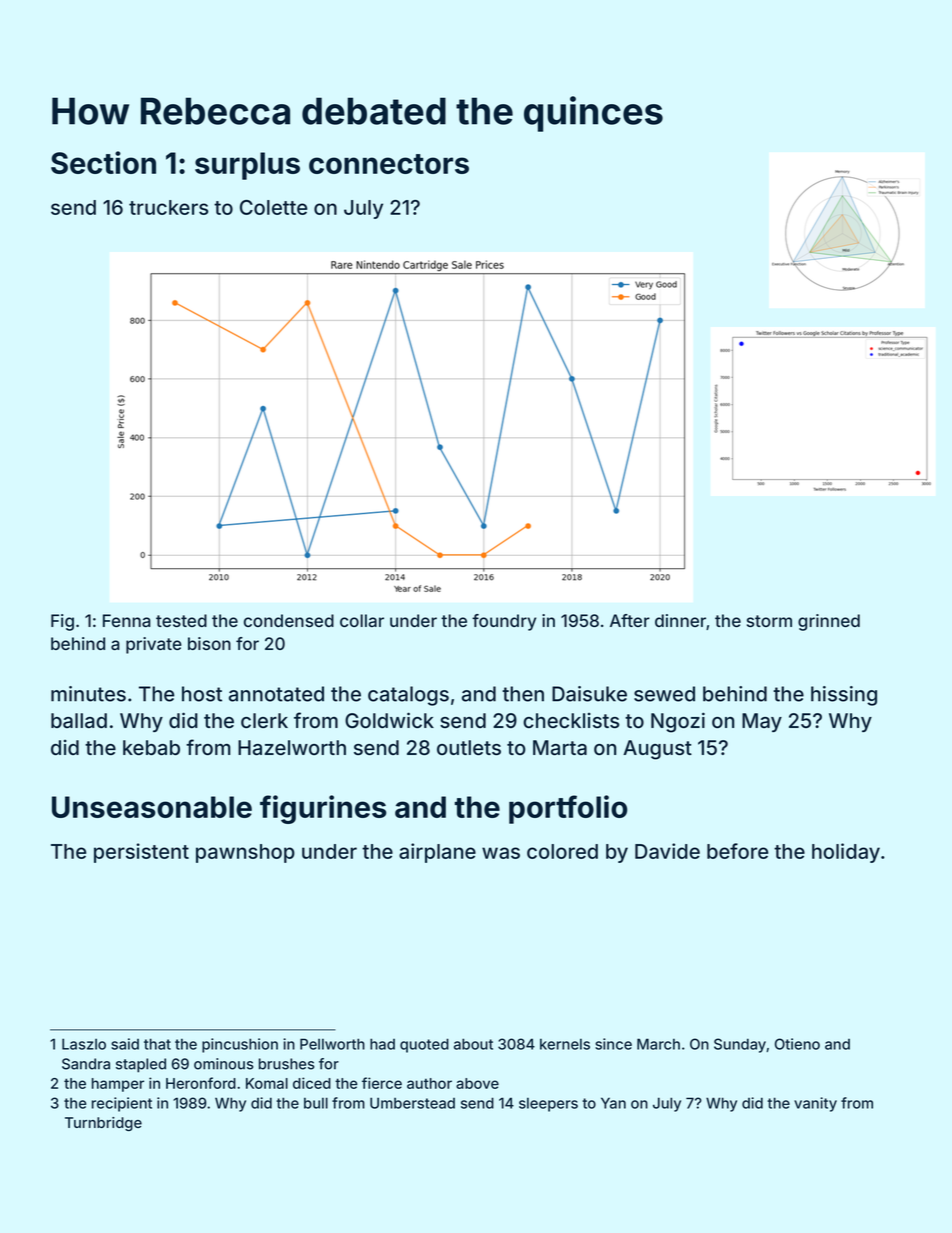 The width and height of the screenshot is (952, 1233). What do you see at coordinates (548, 1105) in the screenshot?
I see `sleepers` at bounding box center [548, 1105].
